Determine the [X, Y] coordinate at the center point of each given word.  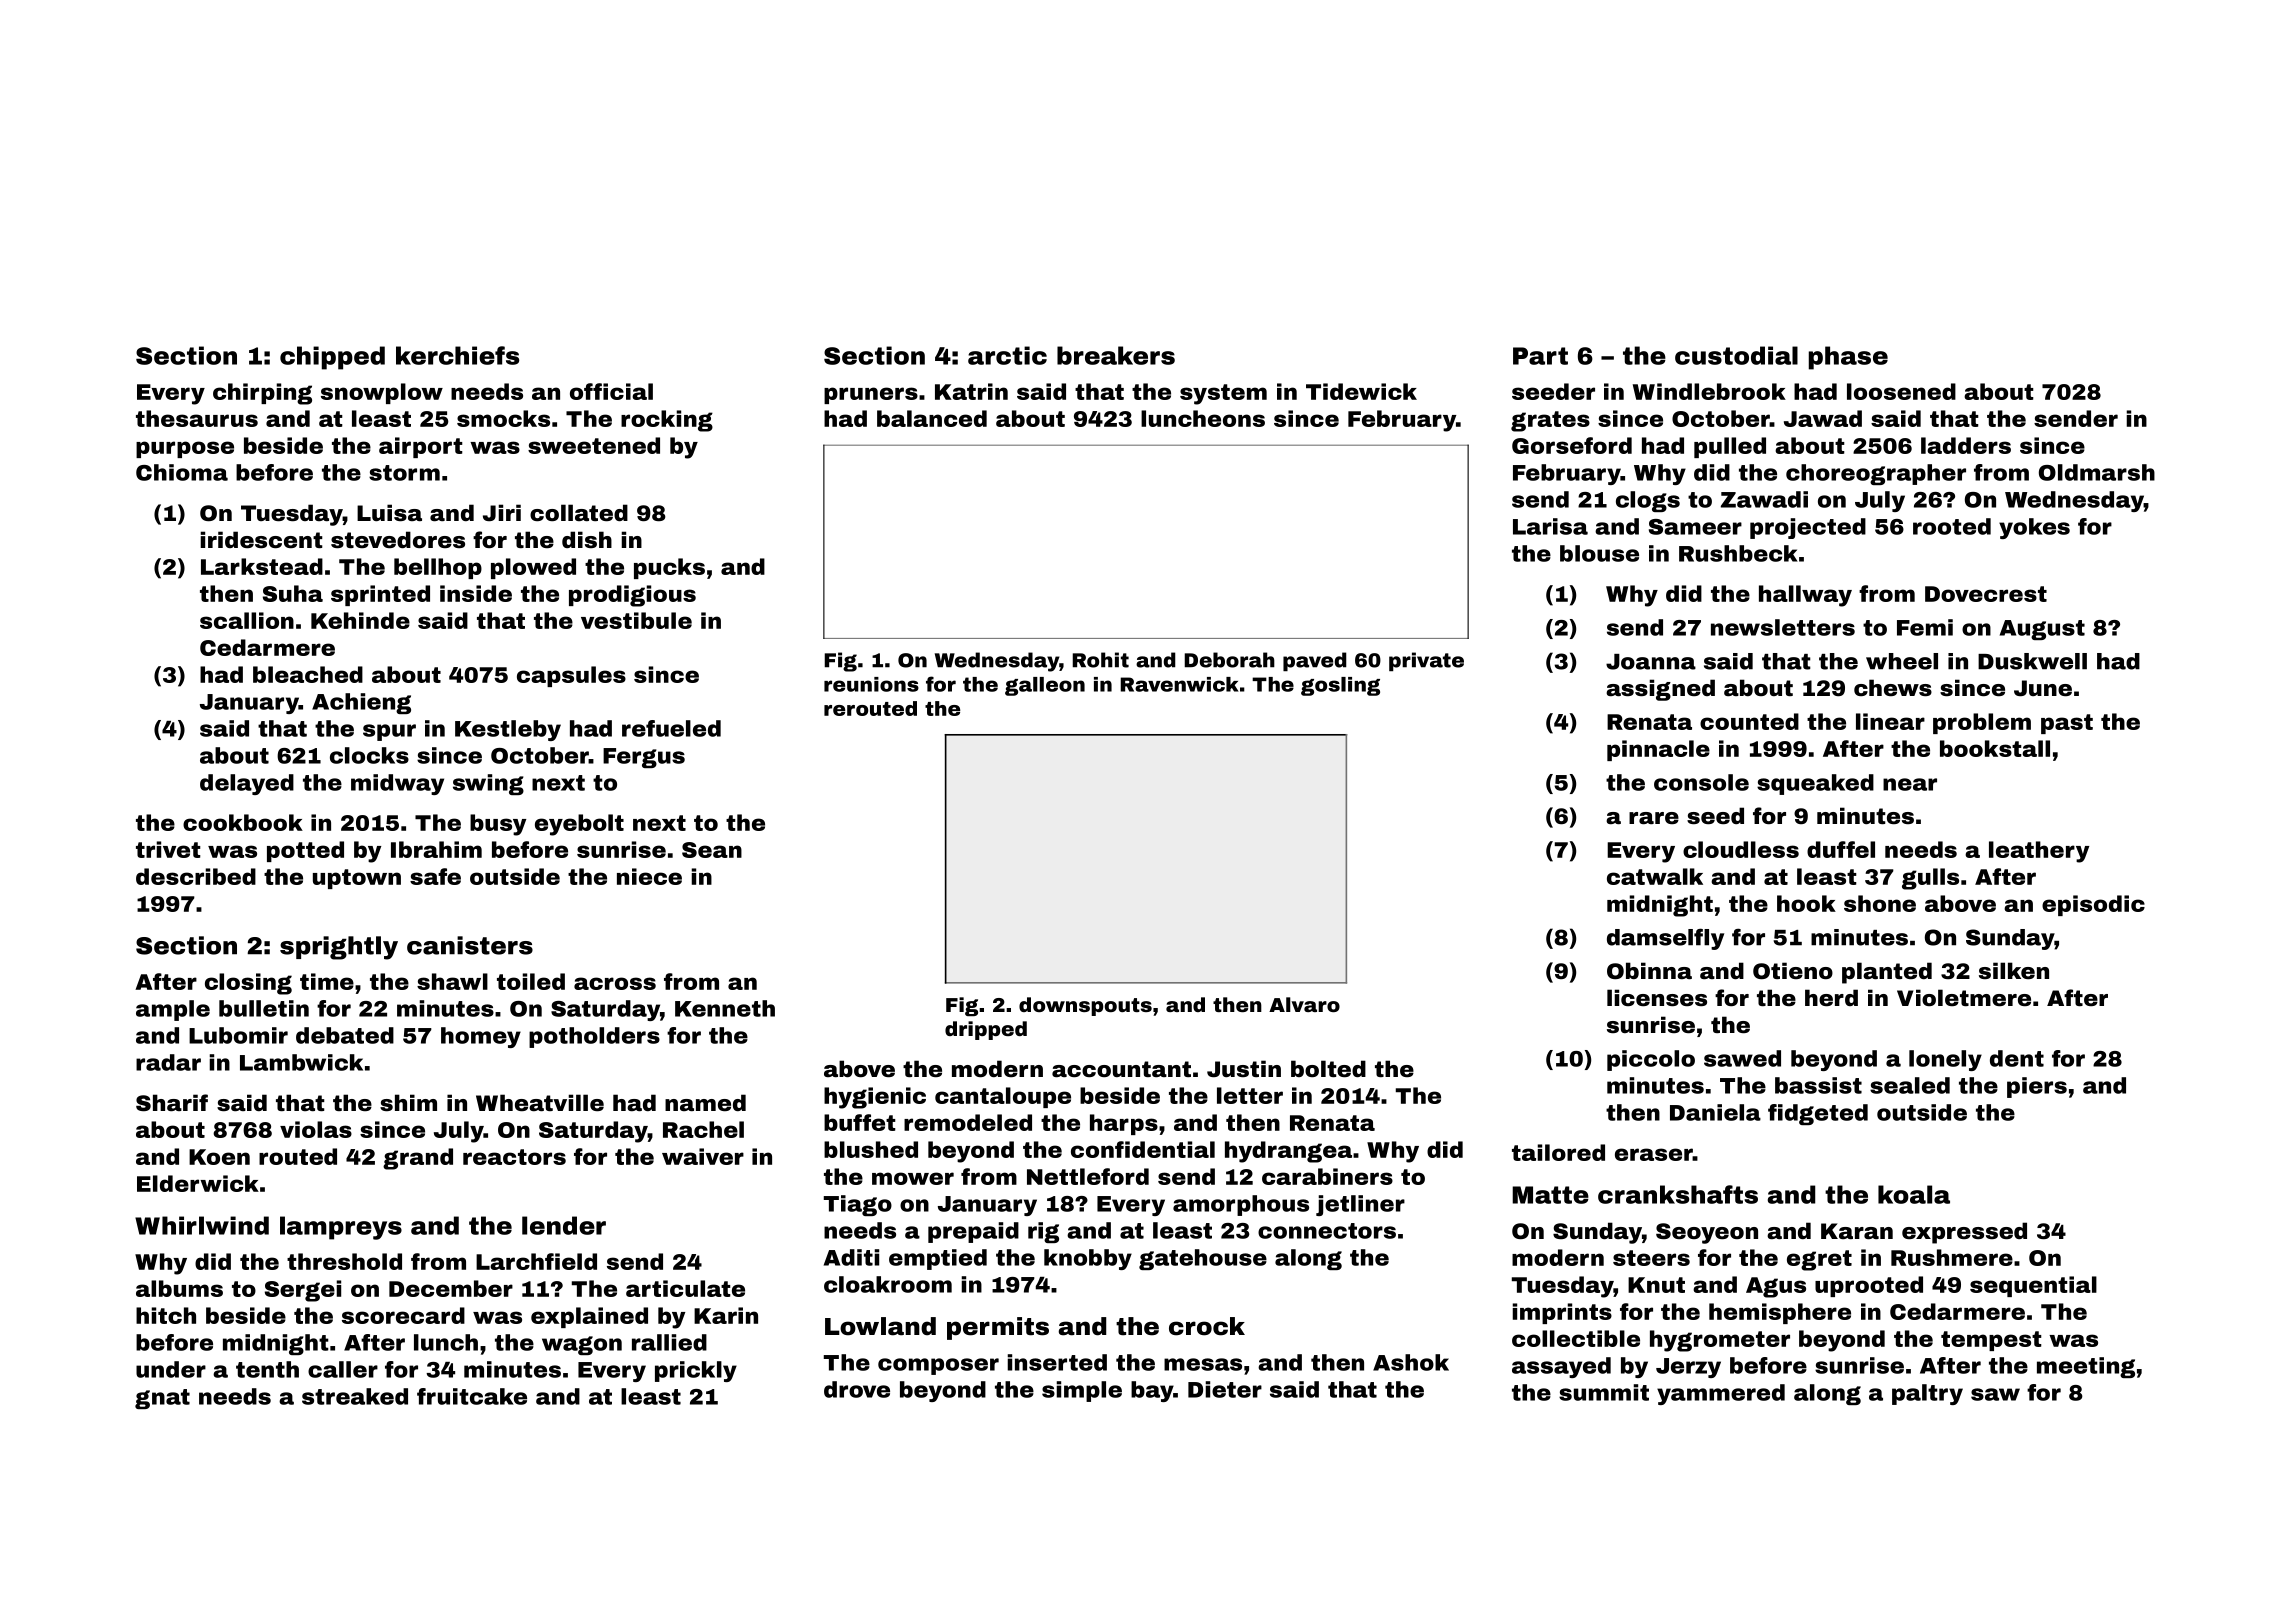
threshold [344, 1261]
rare [1654, 818]
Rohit [1100, 660]
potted [305, 851]
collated [579, 513]
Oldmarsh [2097, 472]
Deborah [1229, 660]
